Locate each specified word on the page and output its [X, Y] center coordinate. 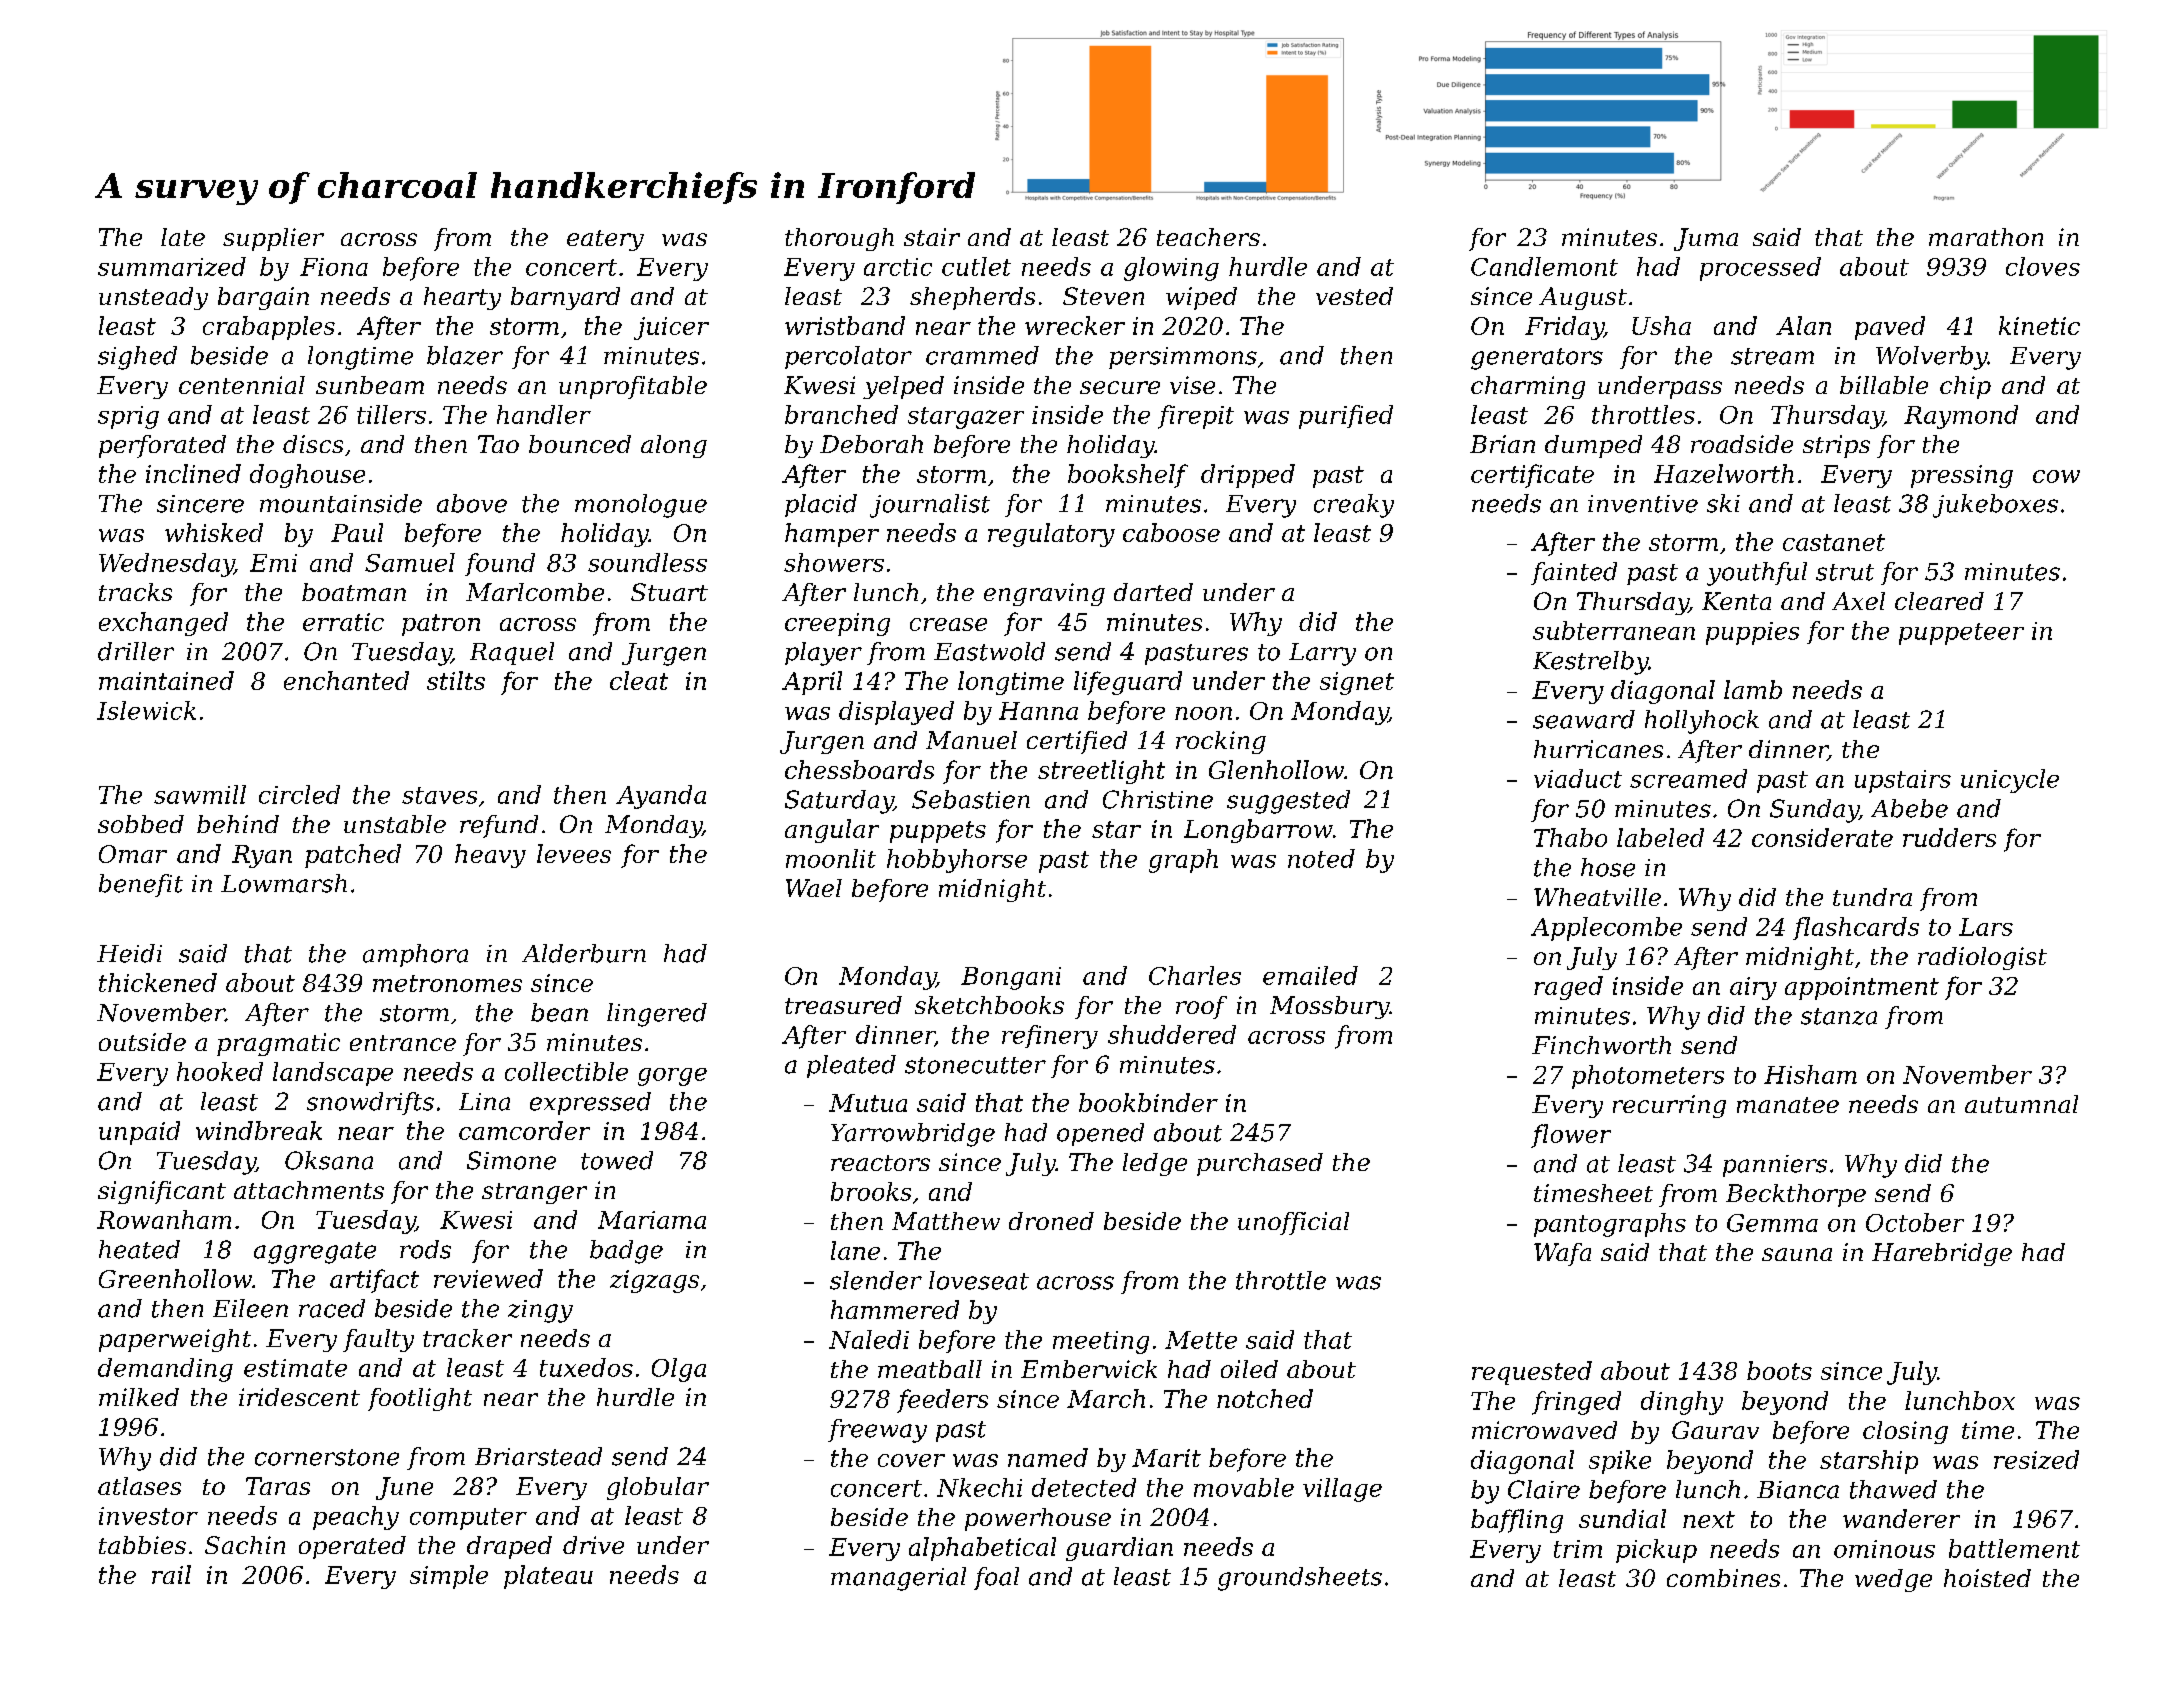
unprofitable [633, 387]
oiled [1249, 1369]
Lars [1986, 927]
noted [1321, 858]
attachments [309, 1190]
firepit [1196, 417]
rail [171, 1574]
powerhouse [1038, 1519]
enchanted [346, 680]
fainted [1574, 573]
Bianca [1798, 1490]
